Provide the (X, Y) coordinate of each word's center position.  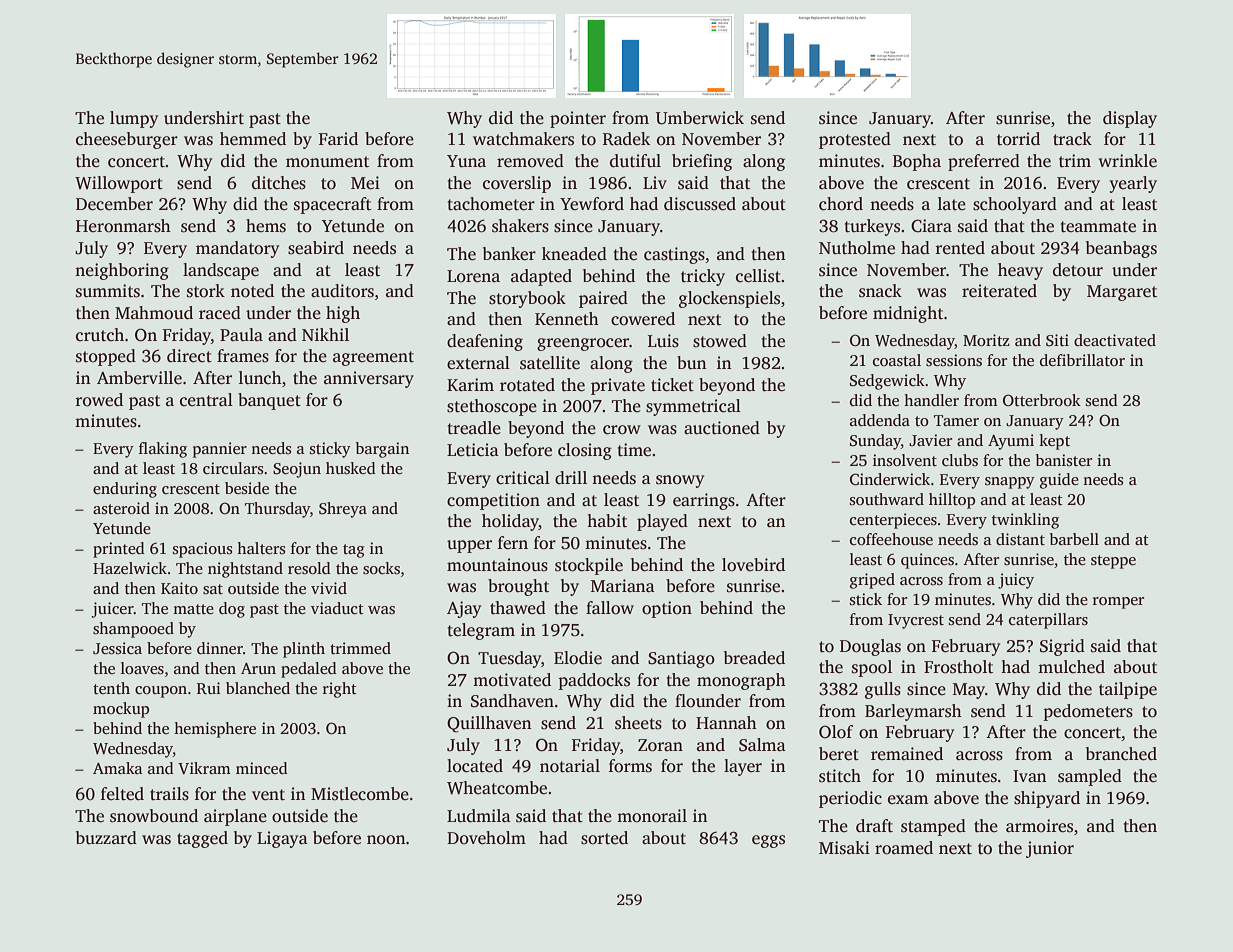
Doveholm (486, 838)
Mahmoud (154, 313)
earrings (704, 501)
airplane (235, 817)
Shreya (343, 510)
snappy (1010, 483)
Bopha (917, 162)
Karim (470, 384)
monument (327, 162)
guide (1059, 481)
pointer (578, 119)
